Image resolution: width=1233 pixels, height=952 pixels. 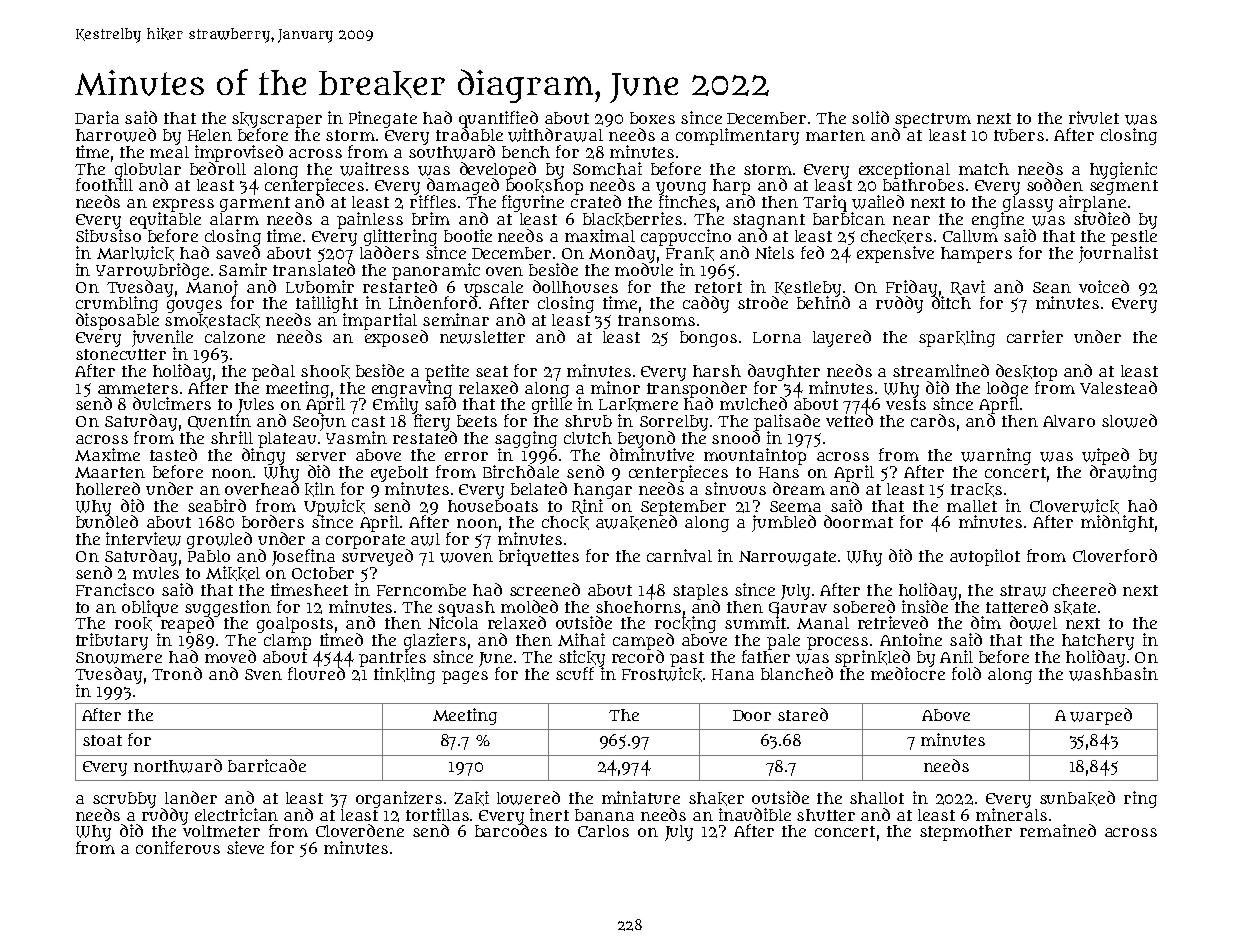 I want to click on globular, so click(x=148, y=171).
